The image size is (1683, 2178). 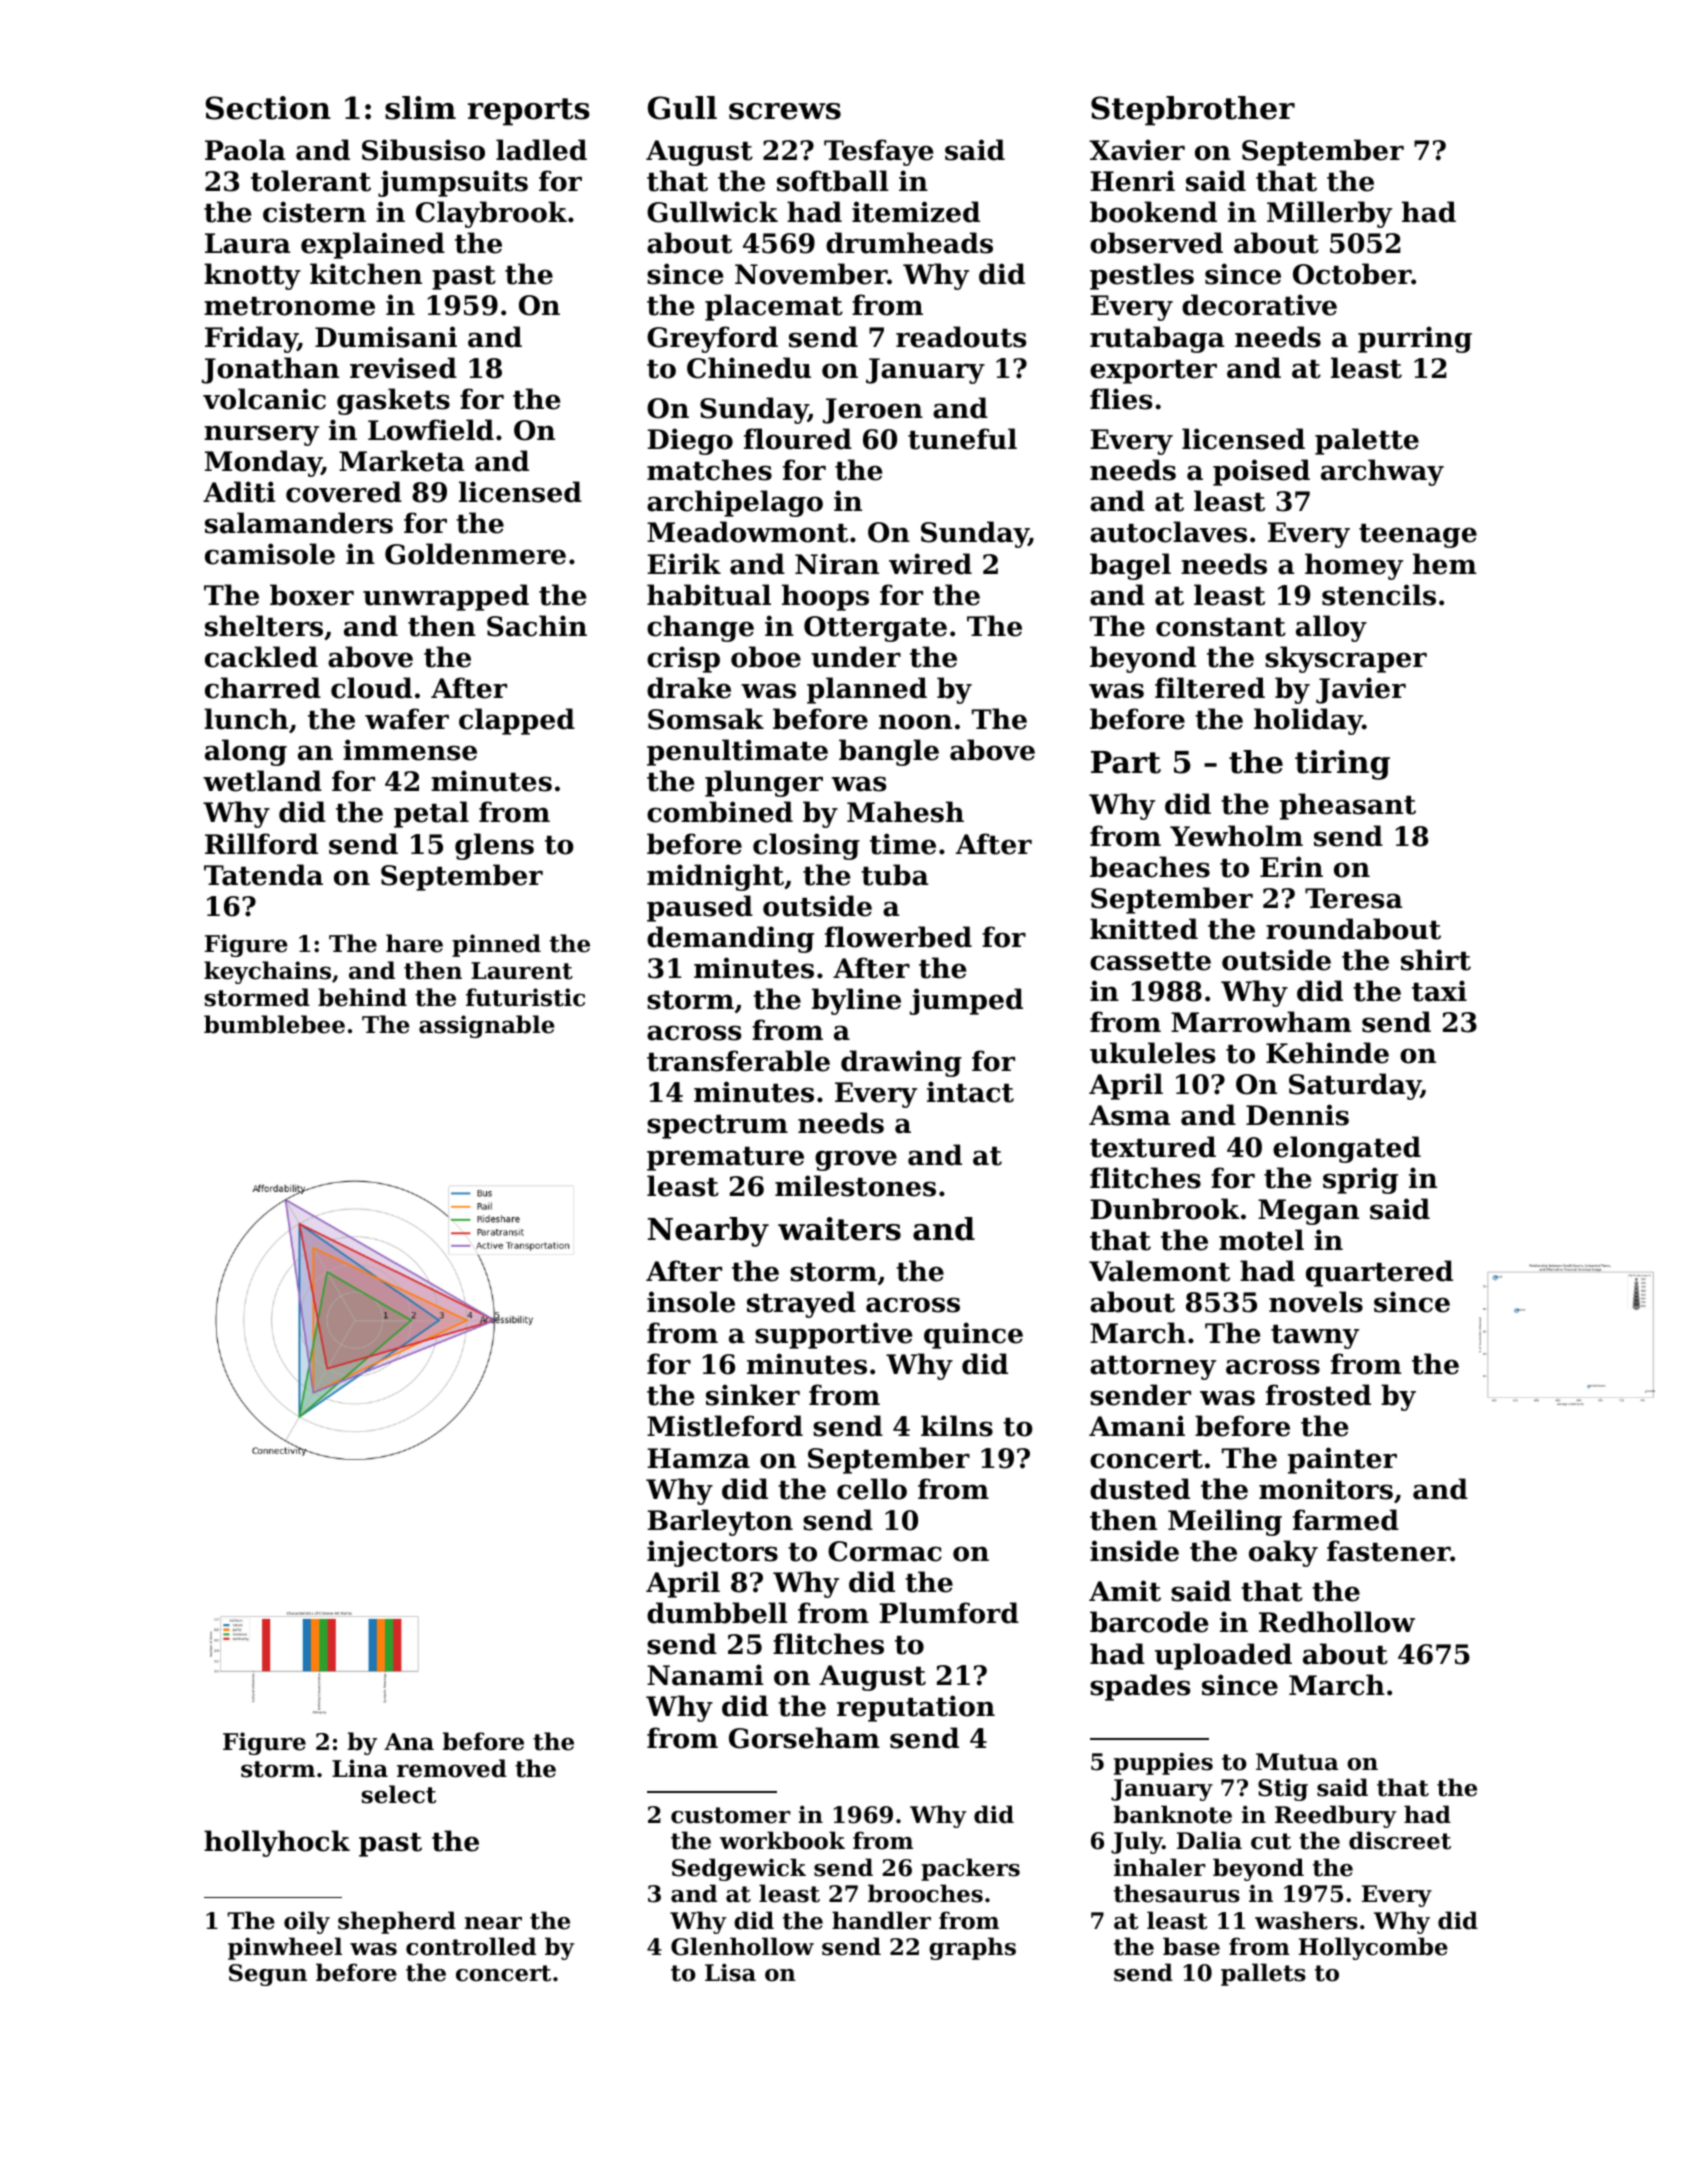 What do you see at coordinates (268, 1975) in the screenshot?
I see `Segun` at bounding box center [268, 1975].
